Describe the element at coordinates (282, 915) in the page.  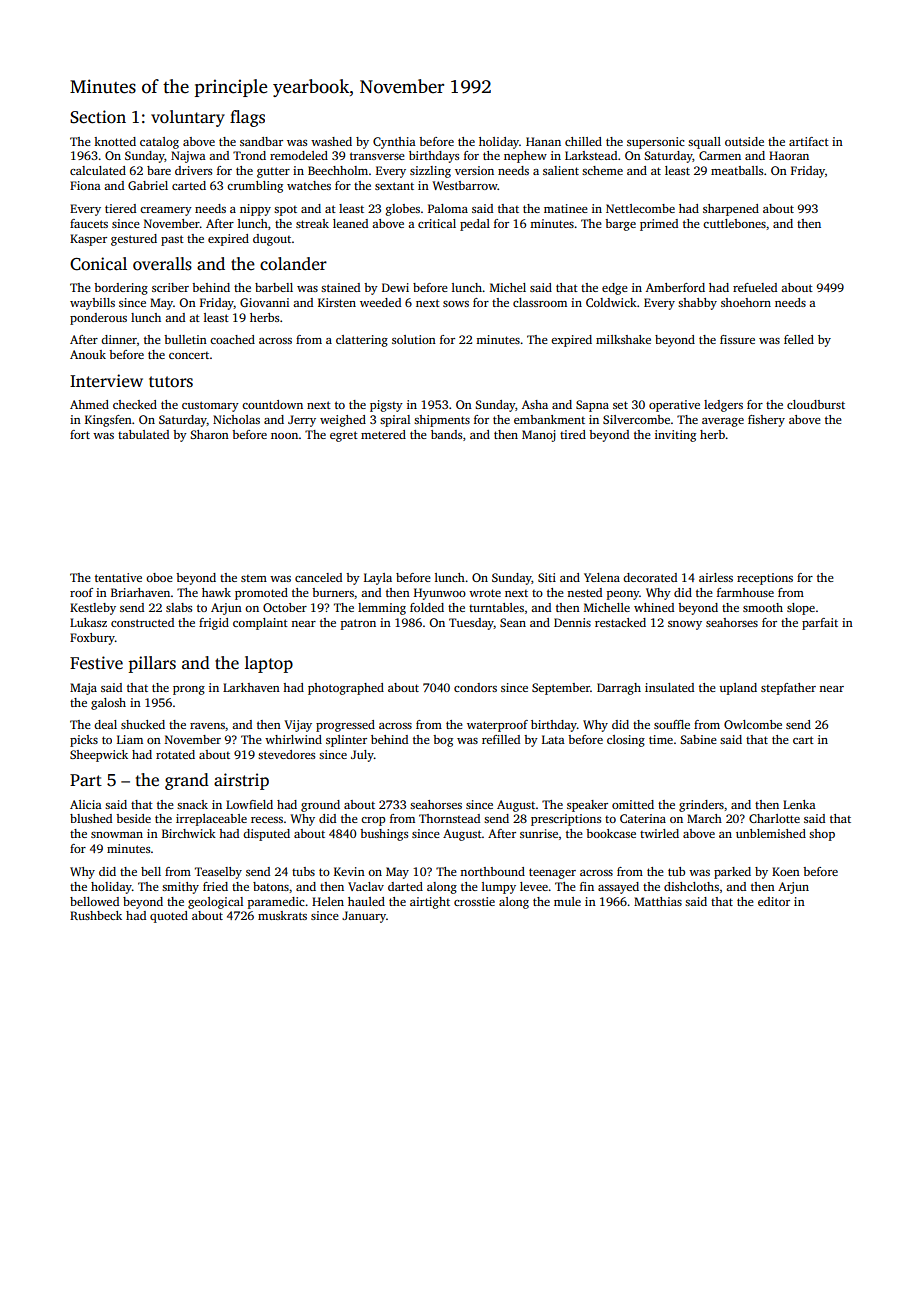
I see `muskrats` at that location.
